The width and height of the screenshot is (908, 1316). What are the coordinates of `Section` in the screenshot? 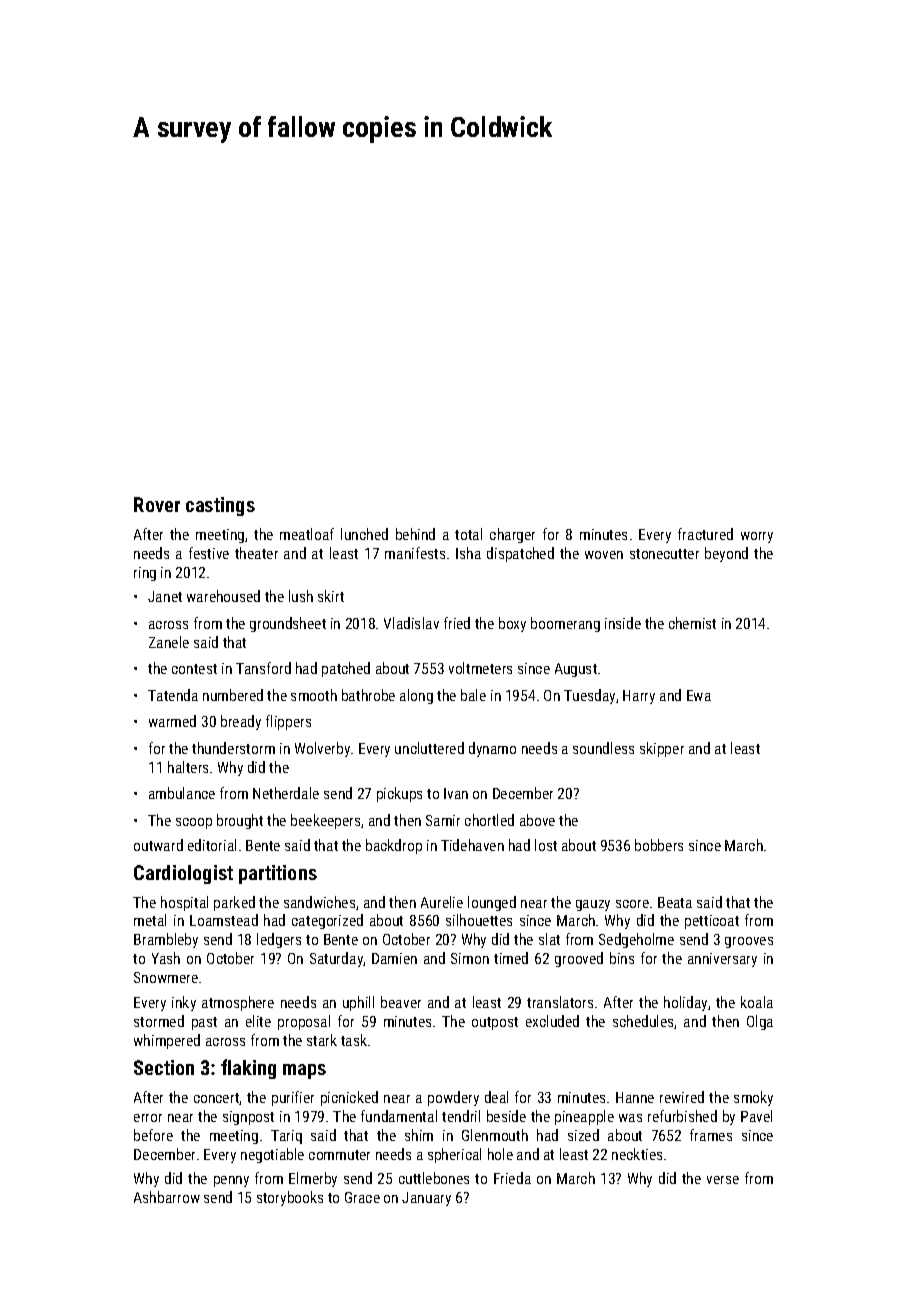 It's located at (164, 1067).
